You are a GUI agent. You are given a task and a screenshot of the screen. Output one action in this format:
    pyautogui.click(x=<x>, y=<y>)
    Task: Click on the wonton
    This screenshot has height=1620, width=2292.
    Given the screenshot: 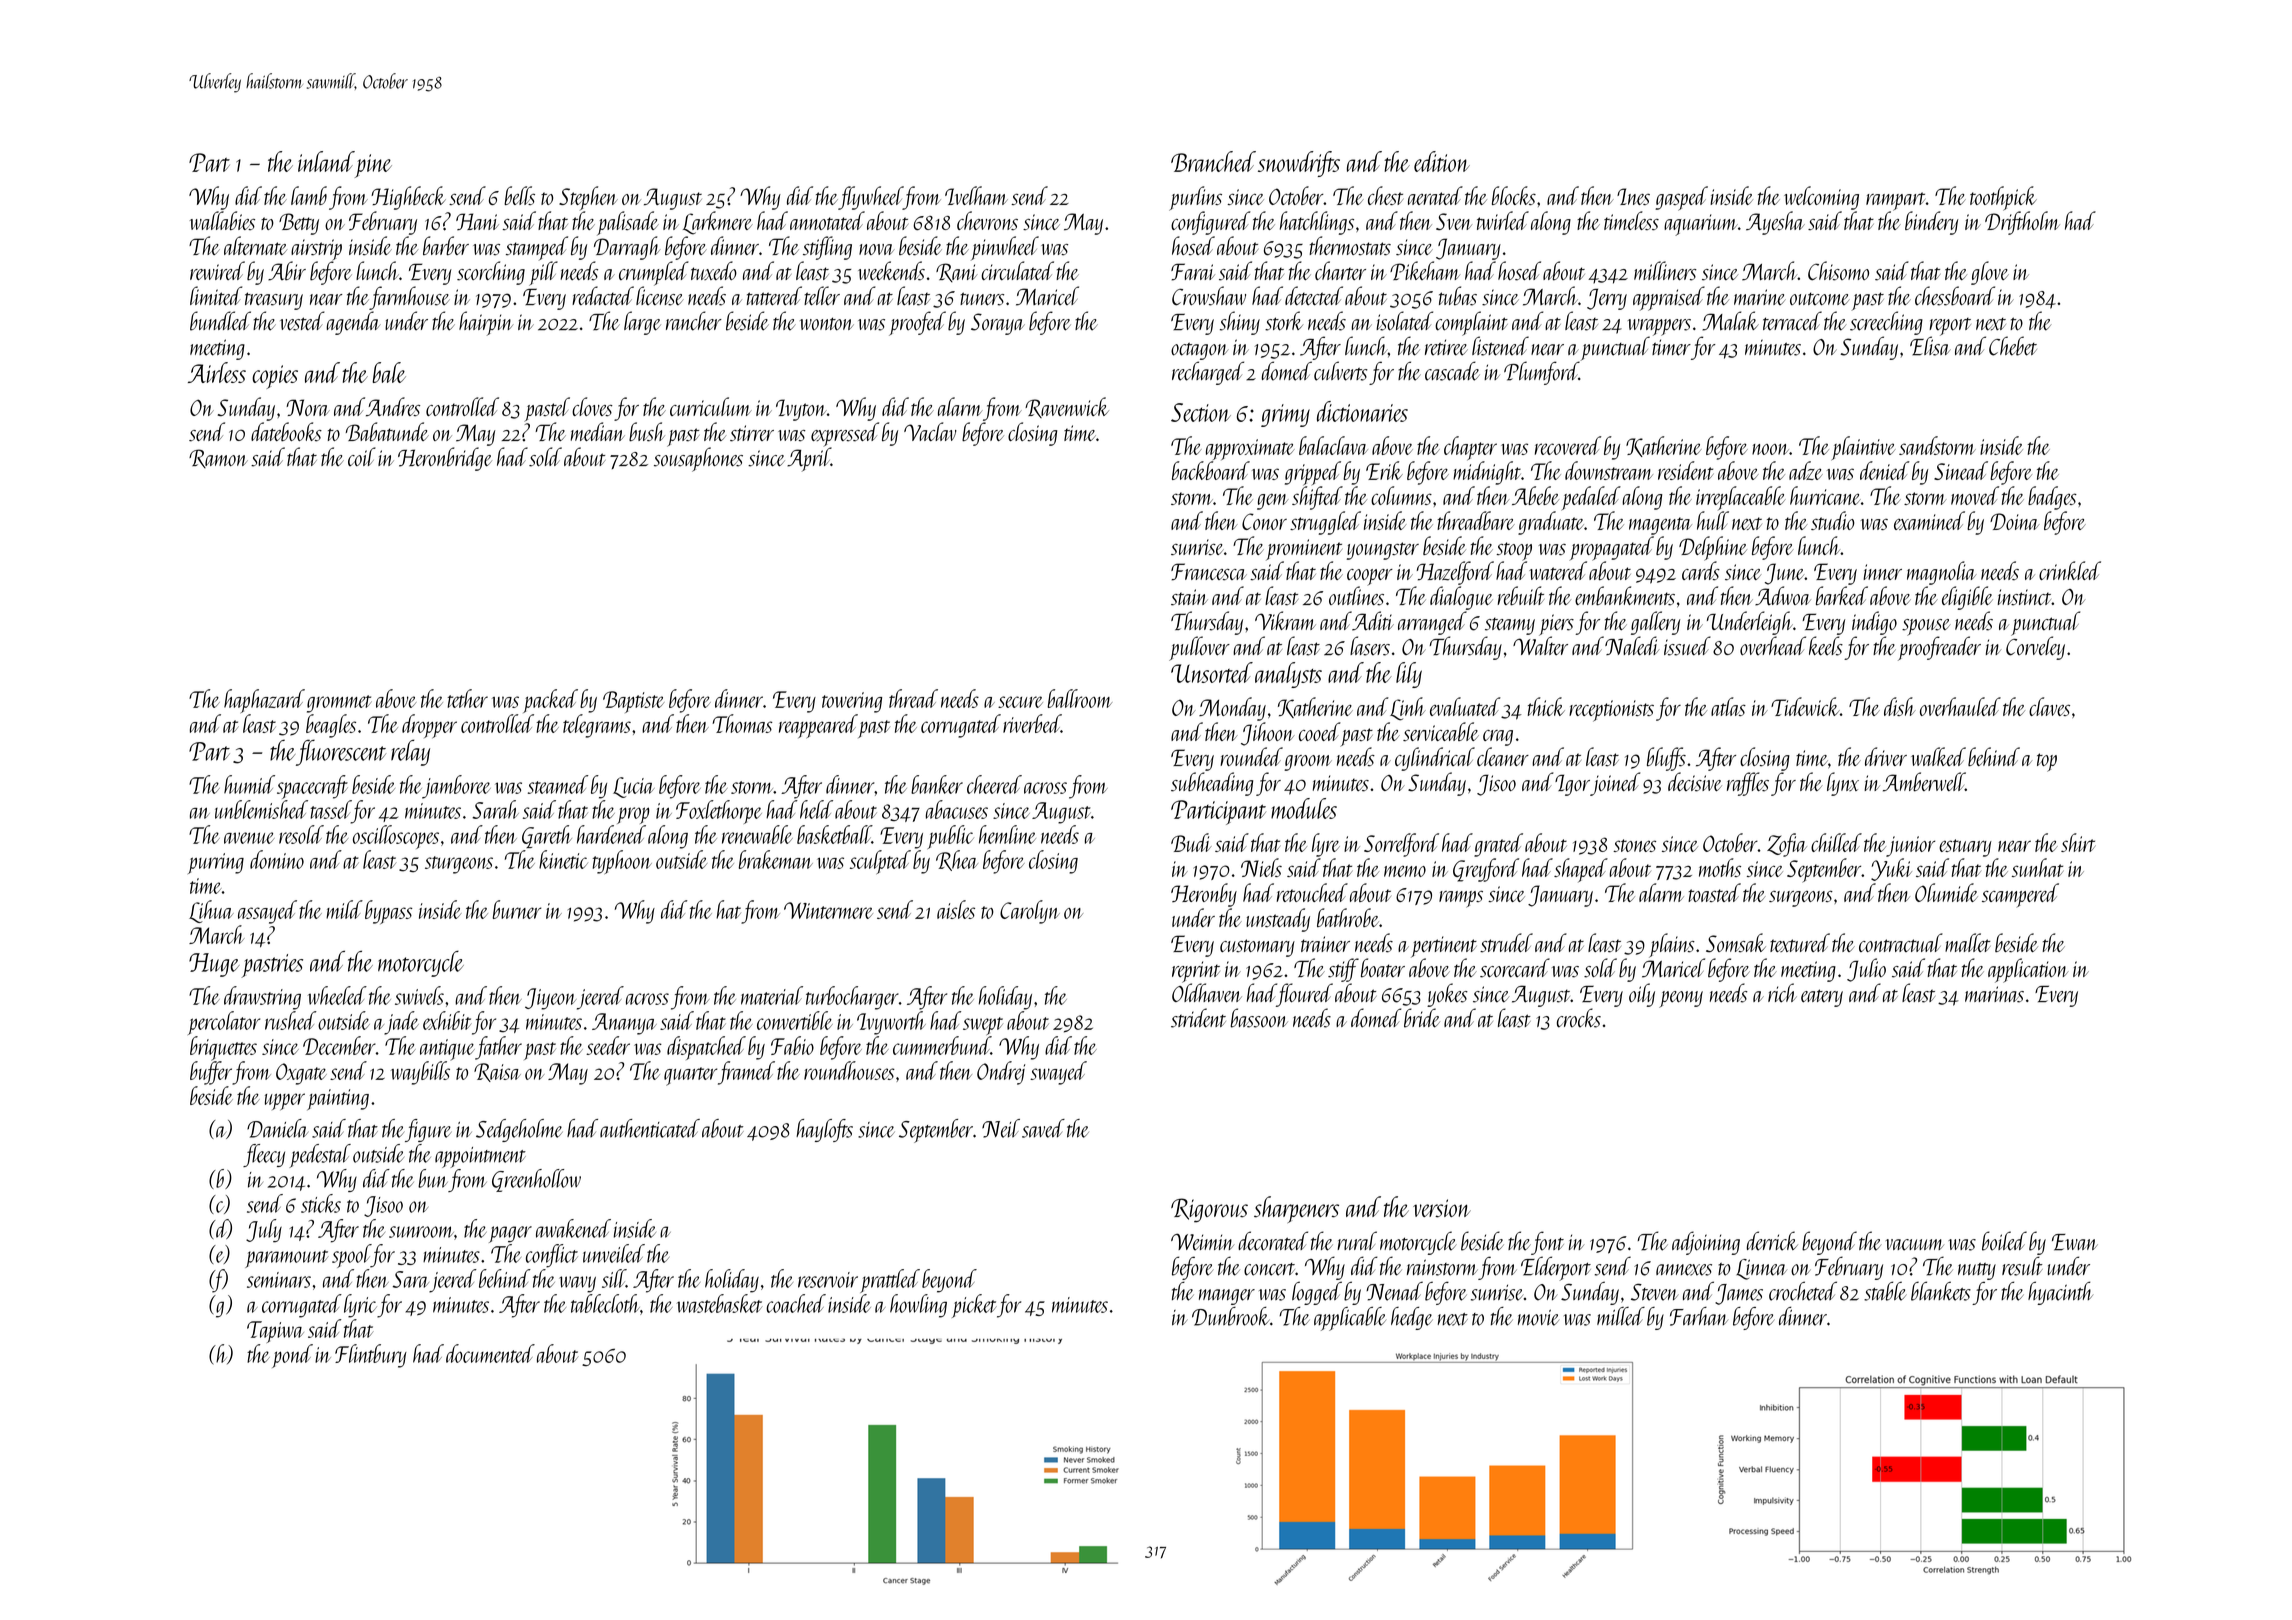 What is the action you would take?
    pyautogui.click(x=827, y=324)
